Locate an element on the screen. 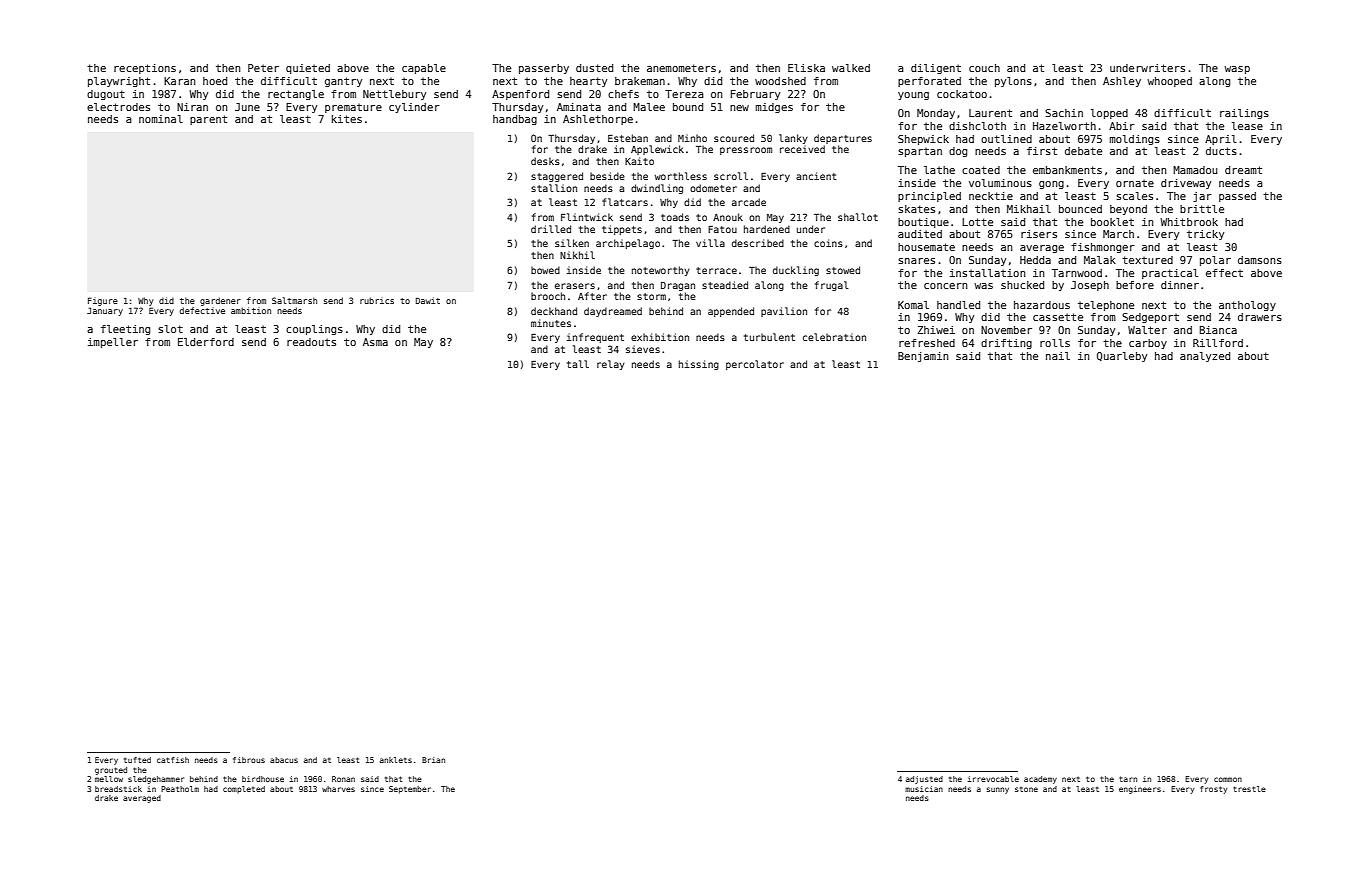 The image size is (1372, 887). passerby is located at coordinates (544, 69).
